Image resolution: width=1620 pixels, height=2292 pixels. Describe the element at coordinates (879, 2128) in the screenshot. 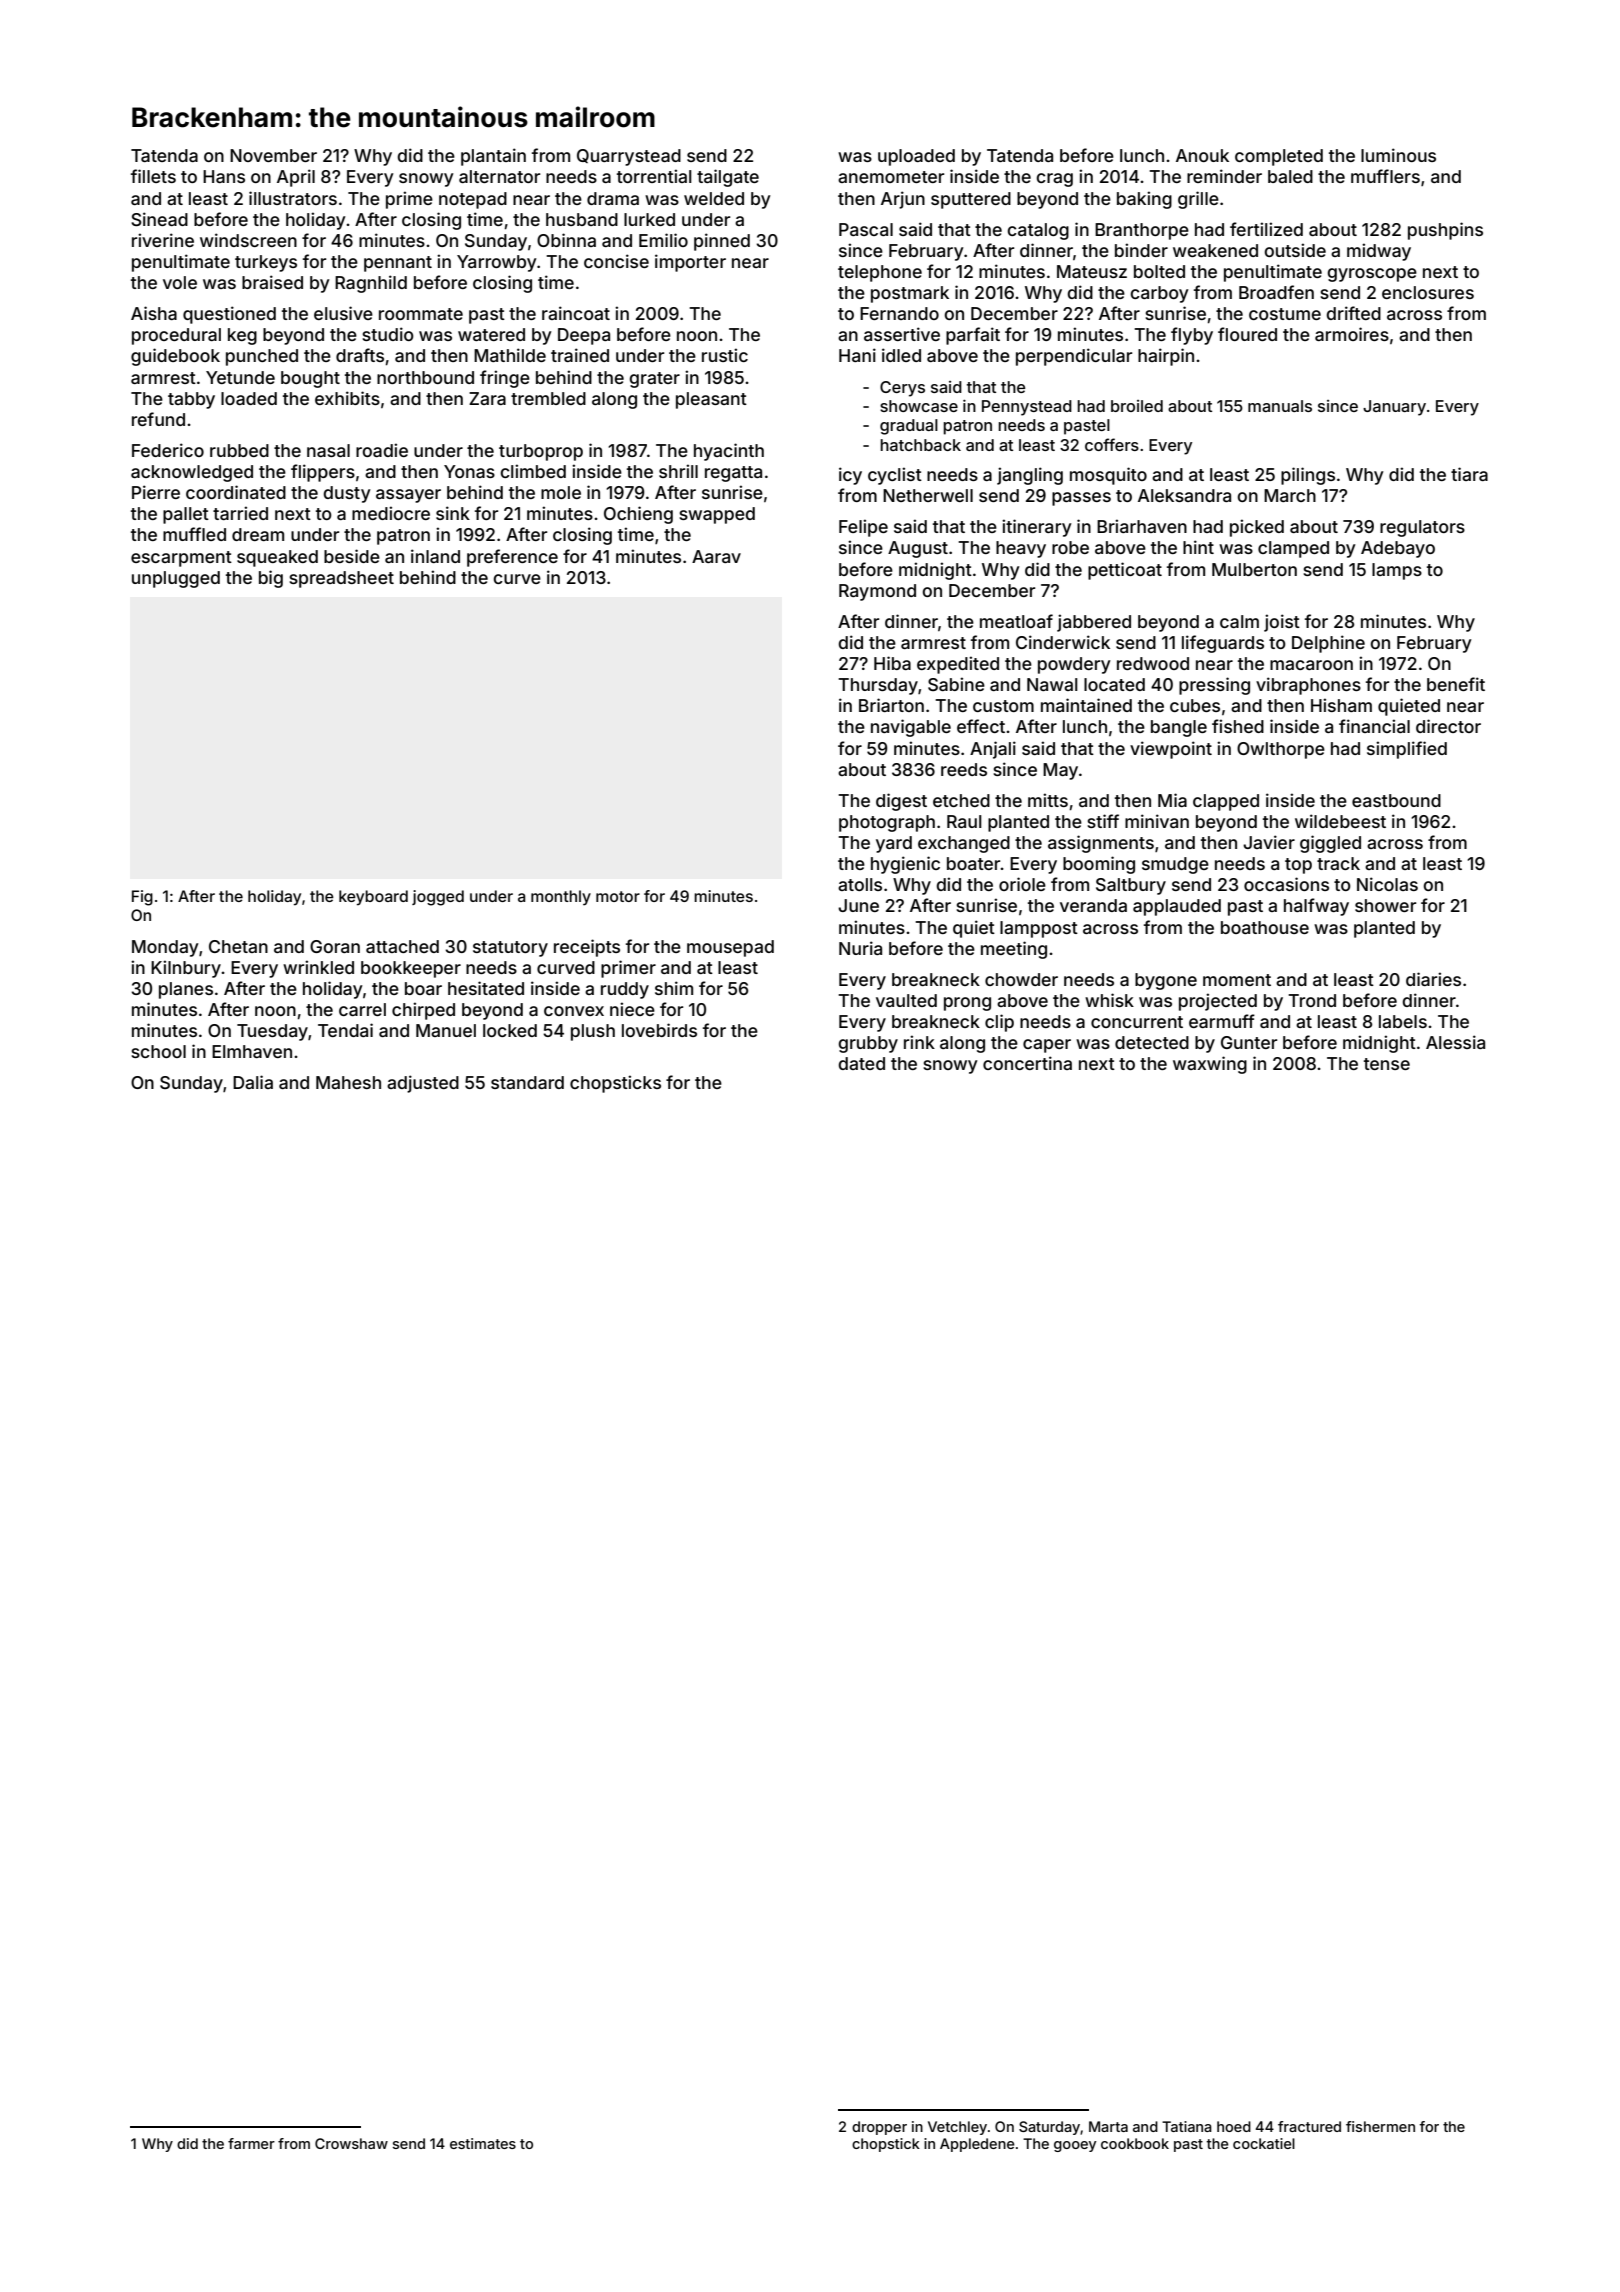

I see `dropper` at that location.
